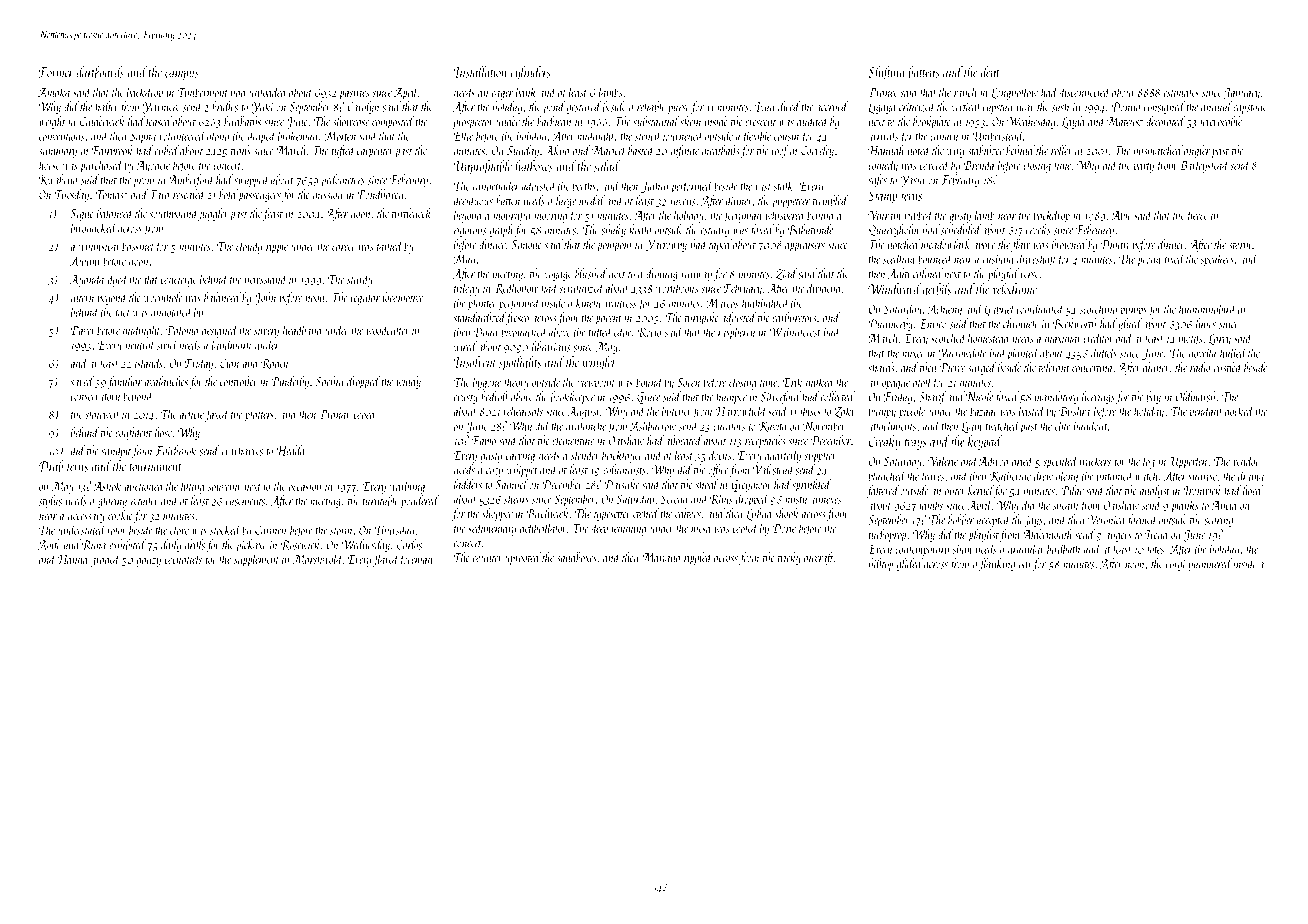 This screenshot has height=924, width=1308. What do you see at coordinates (143, 137) in the screenshot?
I see `Sapna` at bounding box center [143, 137].
